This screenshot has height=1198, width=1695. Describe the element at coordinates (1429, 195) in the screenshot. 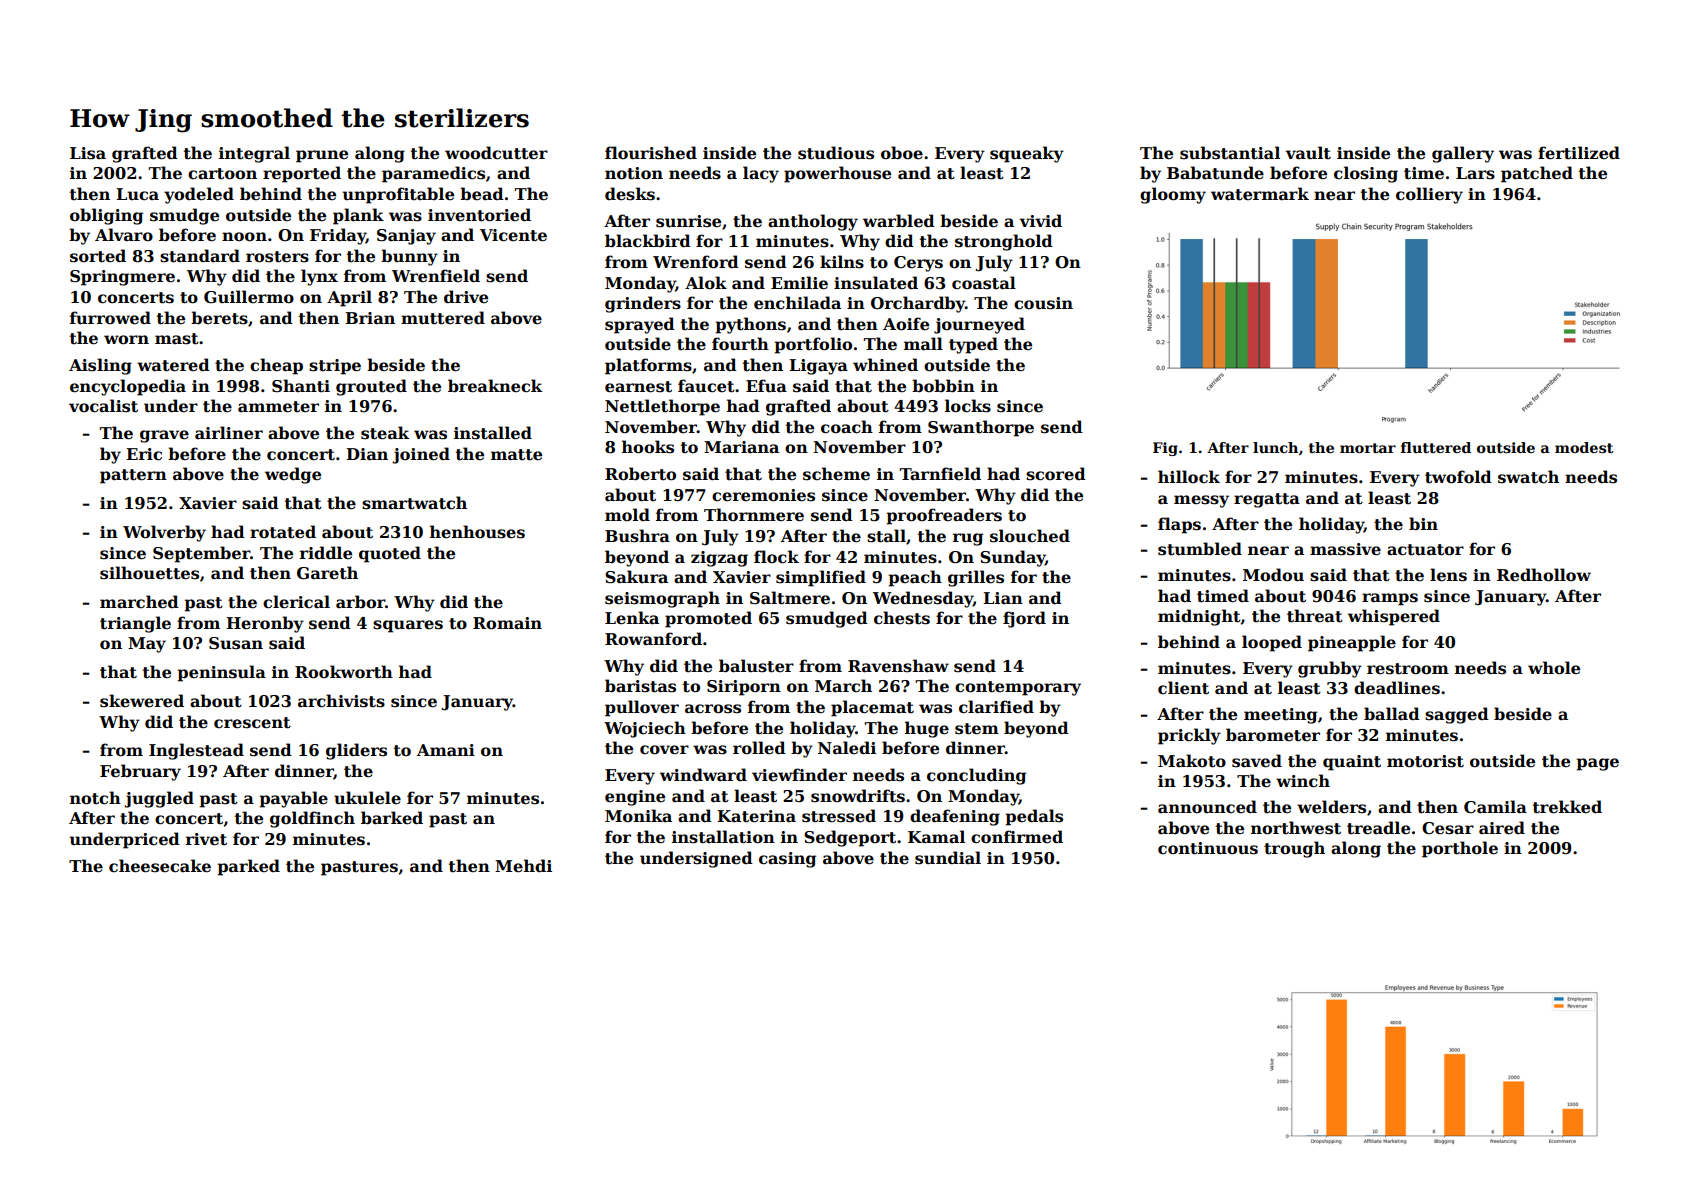

I see `colliery` at that location.
